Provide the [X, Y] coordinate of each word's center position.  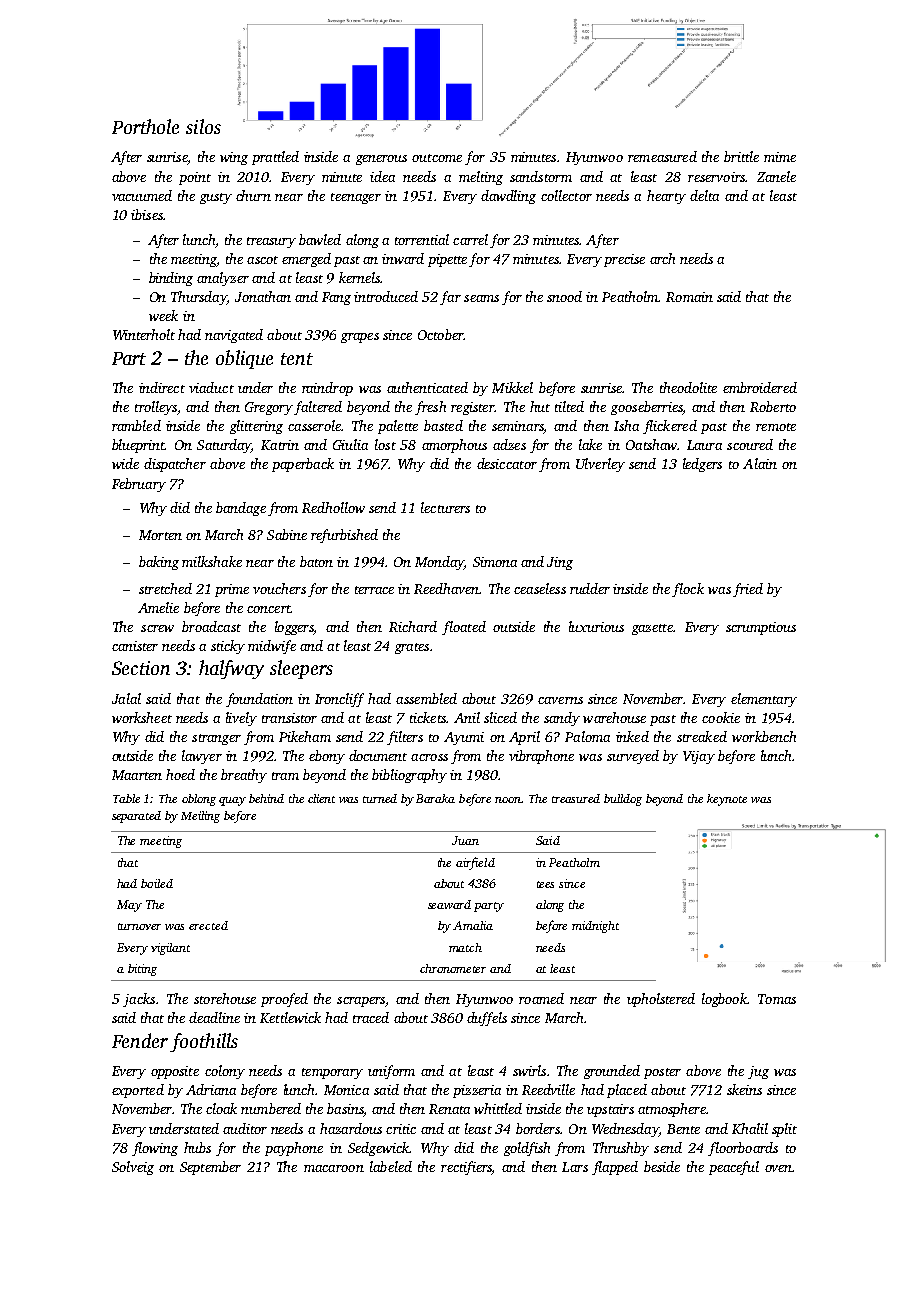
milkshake [212, 561]
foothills [204, 1042]
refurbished [344, 536]
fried [748, 590]
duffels [487, 1019]
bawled [320, 239]
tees [545, 884]
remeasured [662, 156]
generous [381, 160]
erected [208, 925]
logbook [724, 1000]
